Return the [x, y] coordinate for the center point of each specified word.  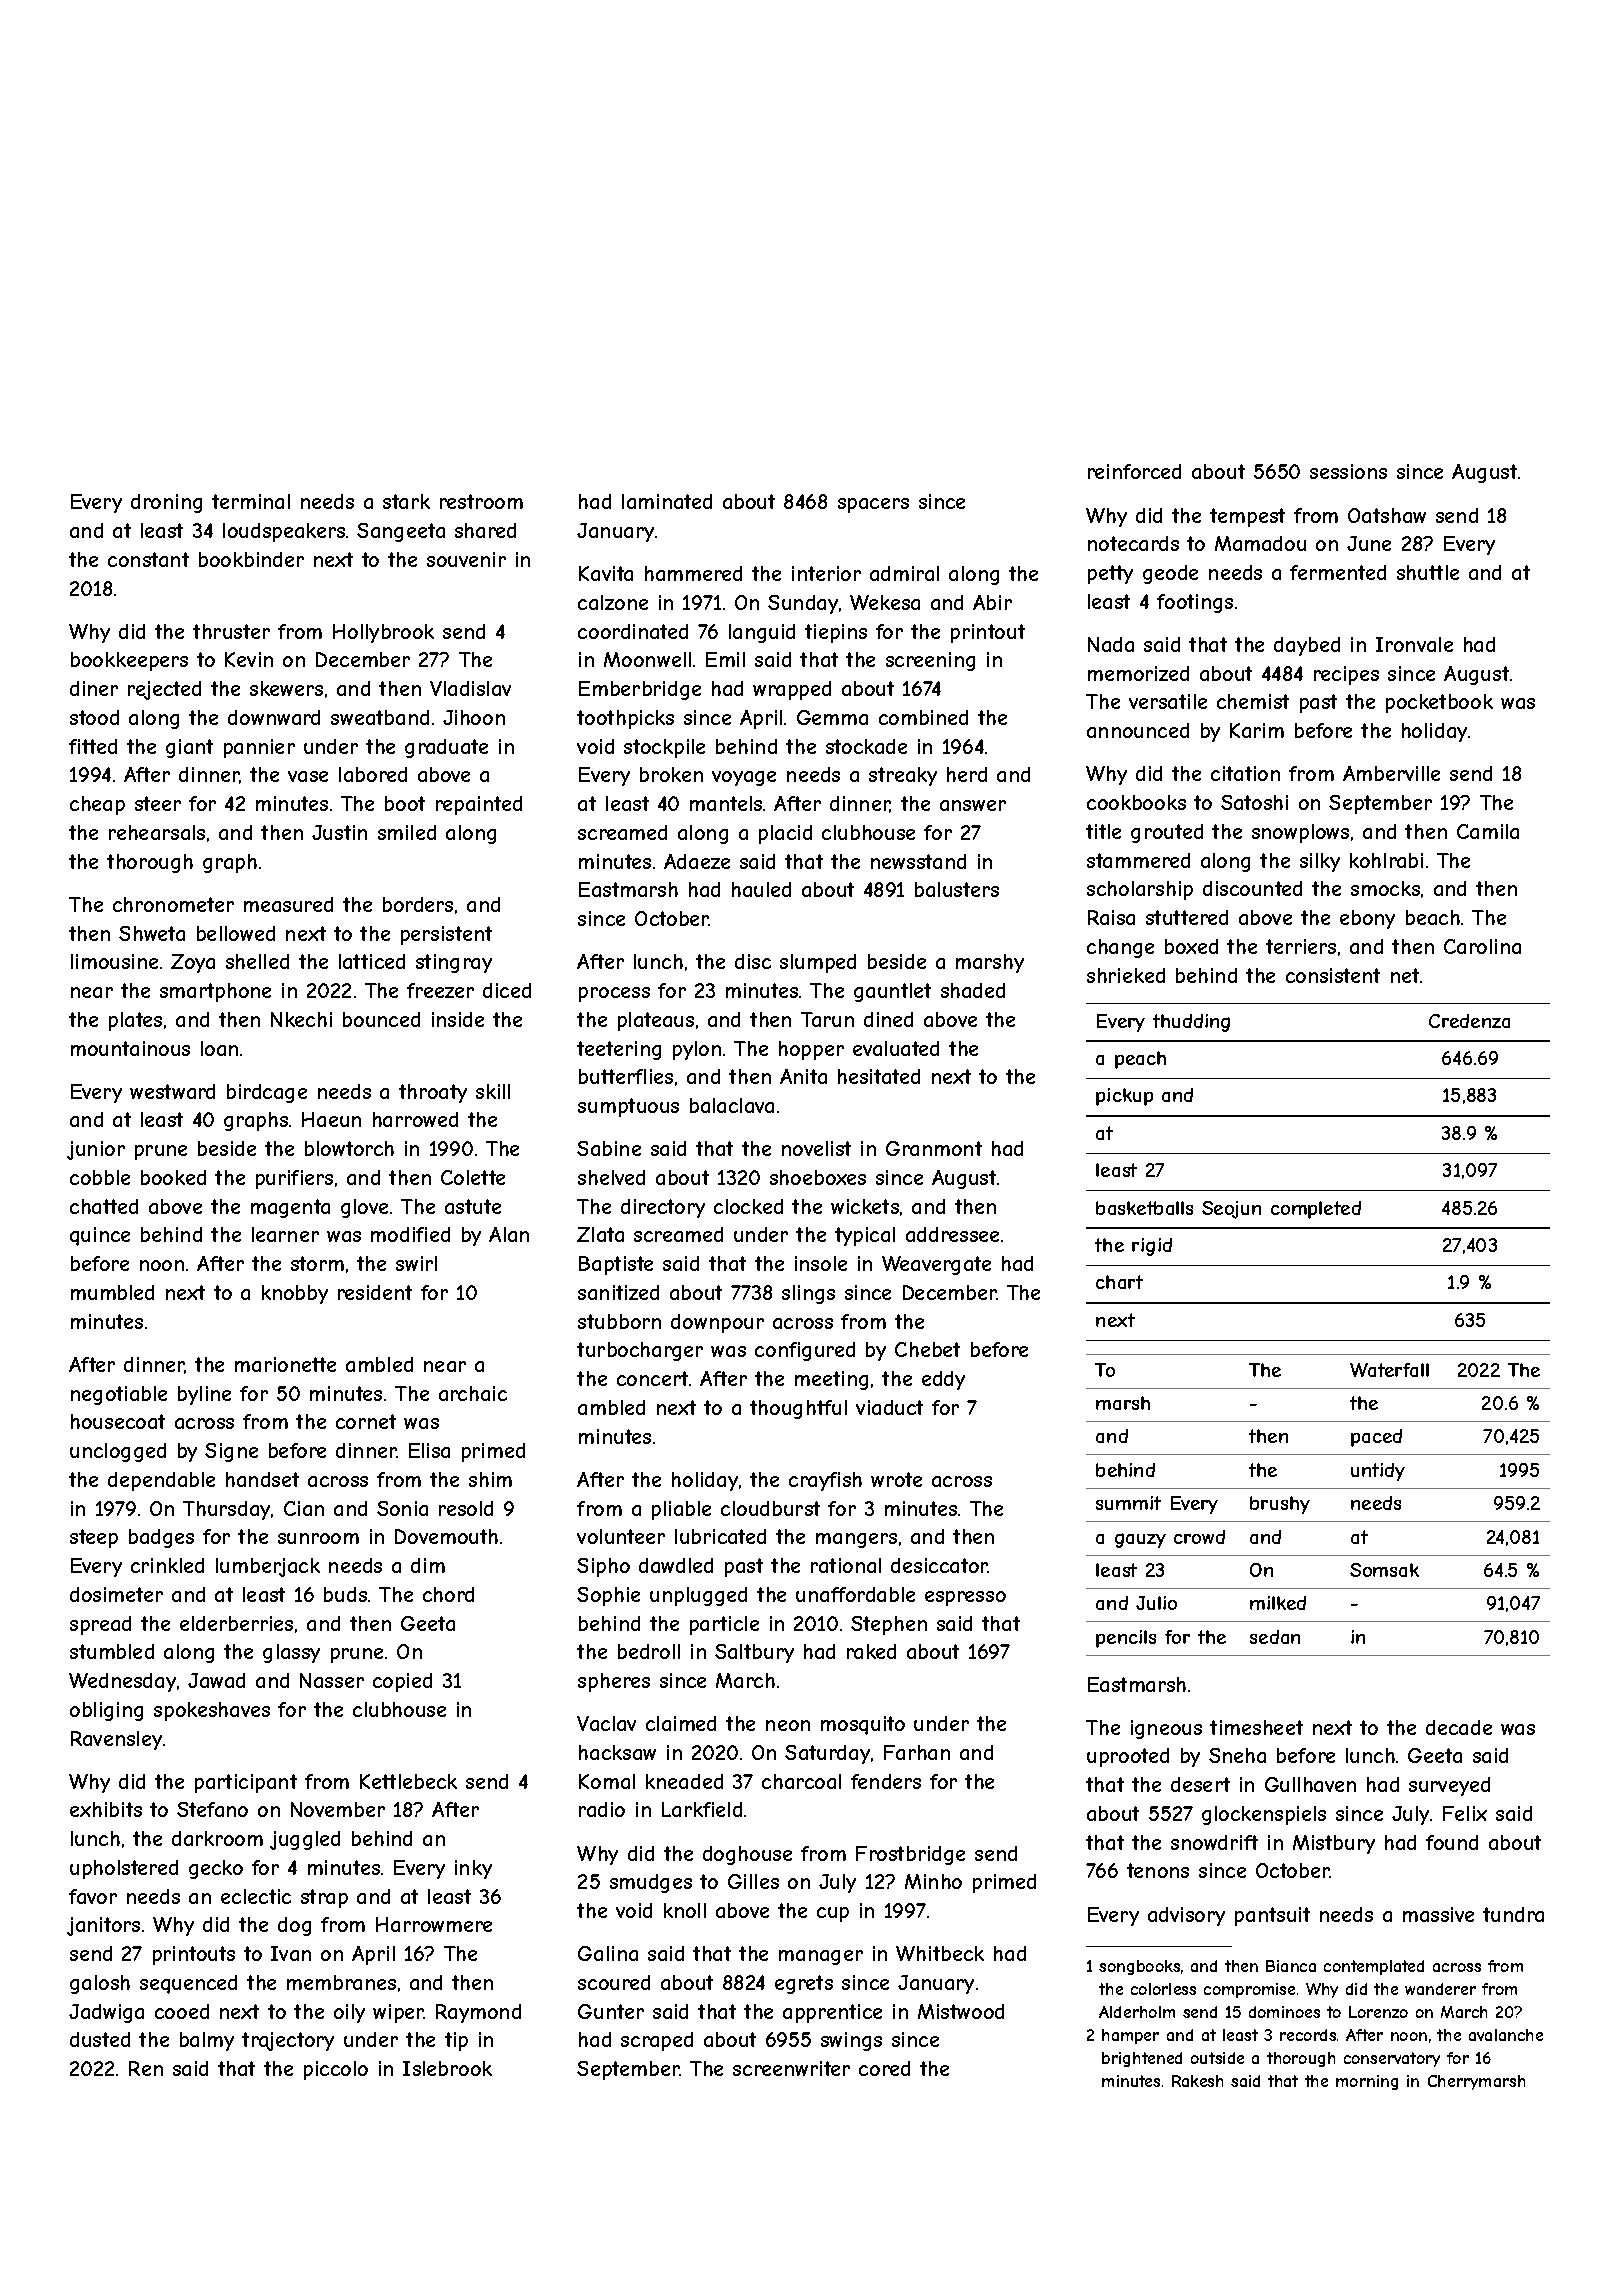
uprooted [1128, 1757]
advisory [1186, 1916]
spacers [873, 505]
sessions [1348, 471]
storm [317, 1263]
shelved [611, 1177]
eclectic [256, 1896]
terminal [251, 501]
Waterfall [1389, 1370]
